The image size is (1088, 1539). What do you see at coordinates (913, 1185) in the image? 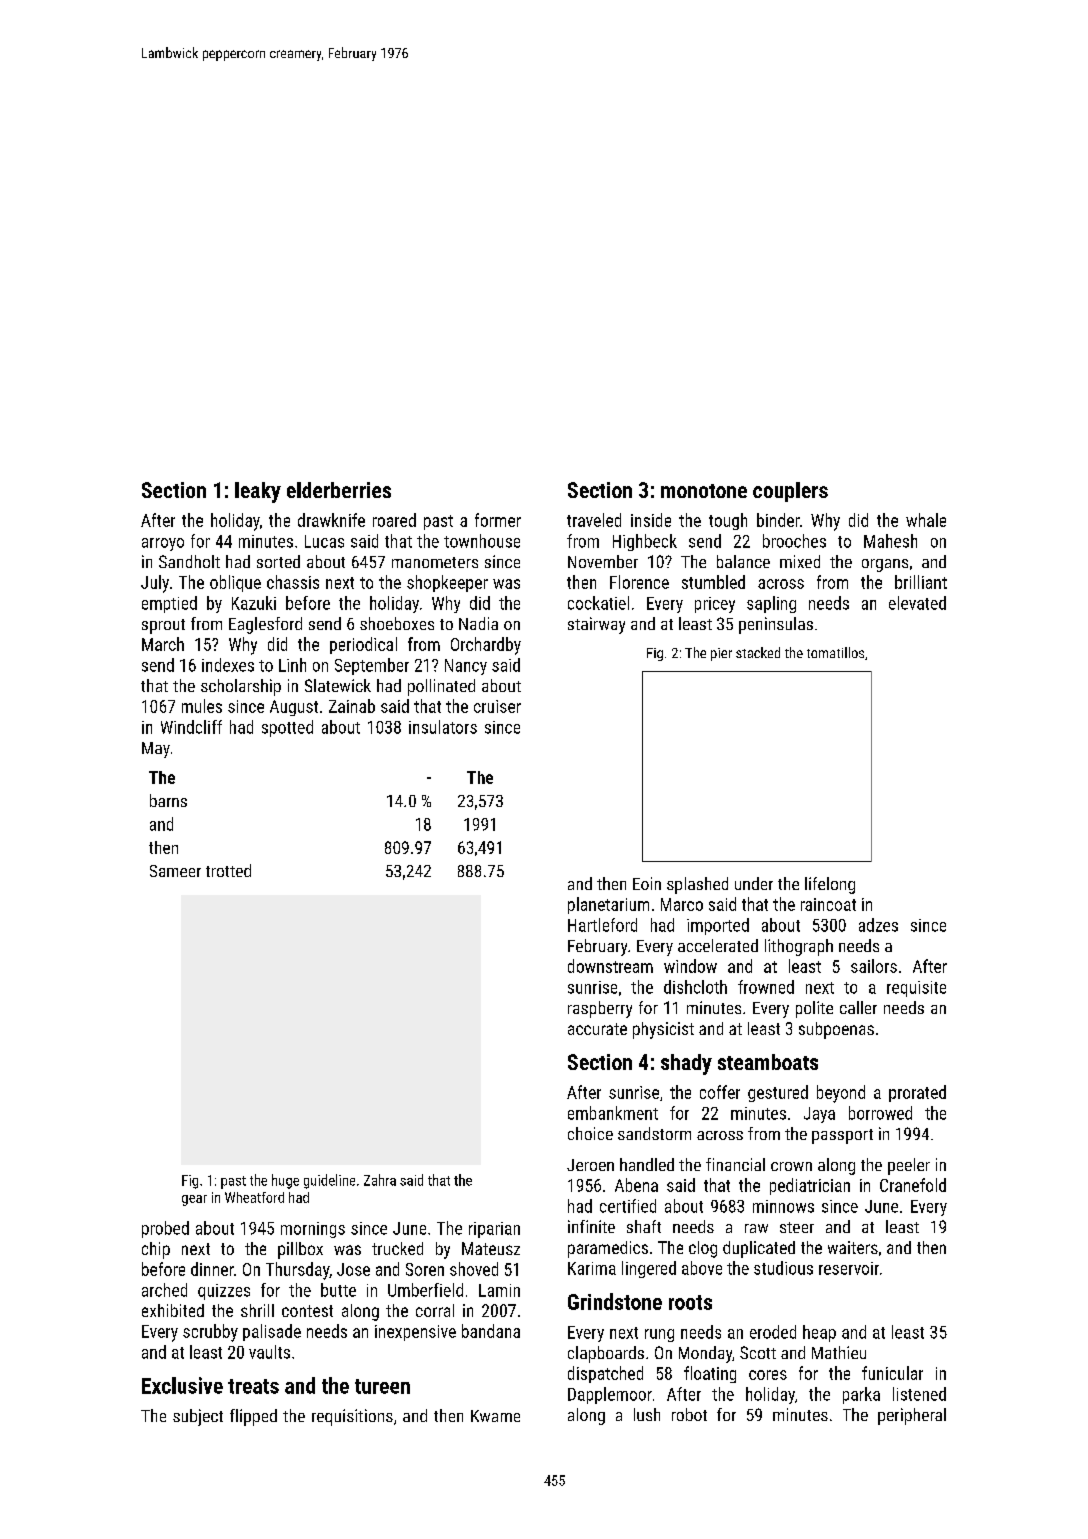
I see `Cranefold` at bounding box center [913, 1185].
